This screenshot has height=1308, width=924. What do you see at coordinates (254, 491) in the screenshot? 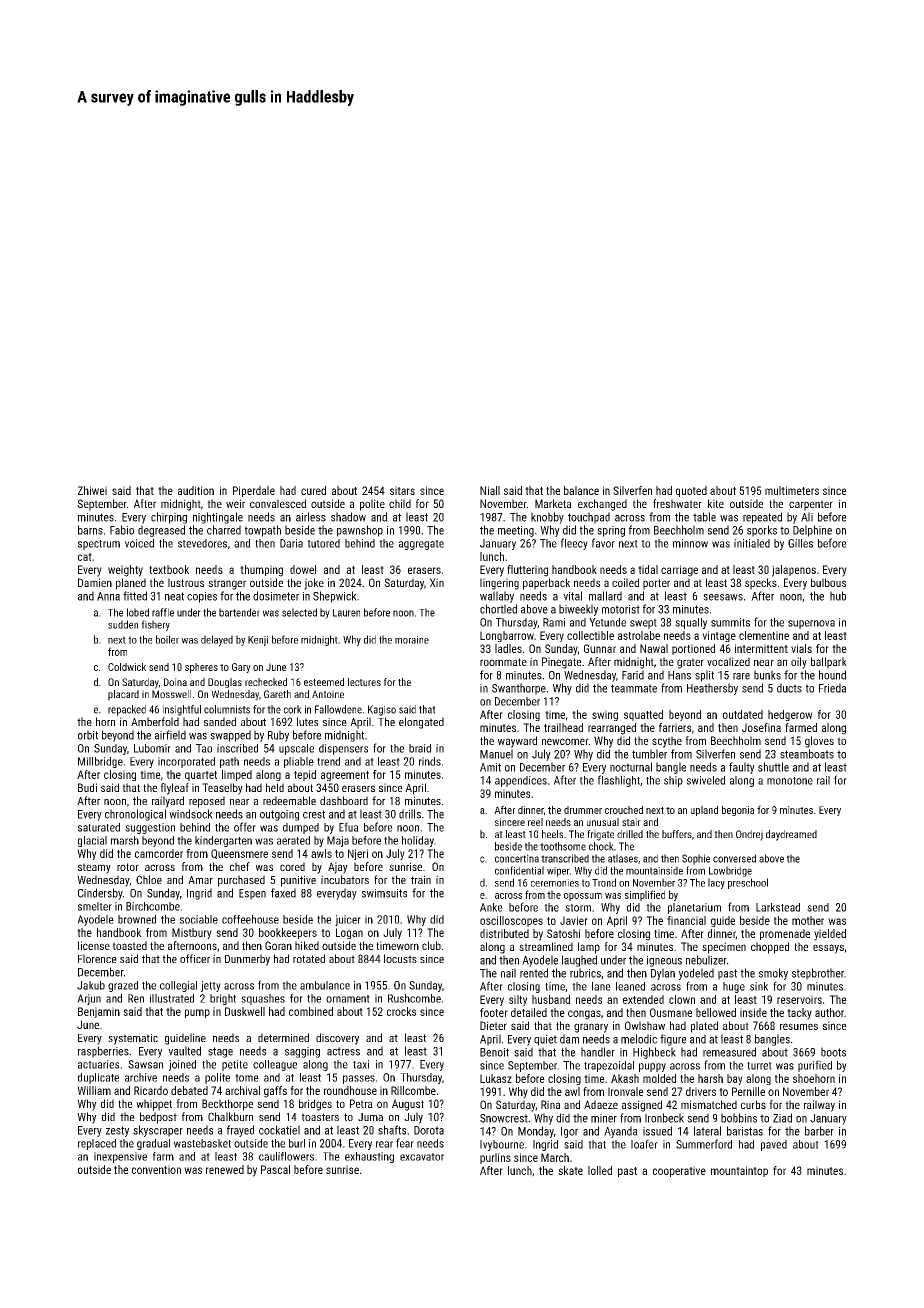
I see `Piperdale` at bounding box center [254, 491].
